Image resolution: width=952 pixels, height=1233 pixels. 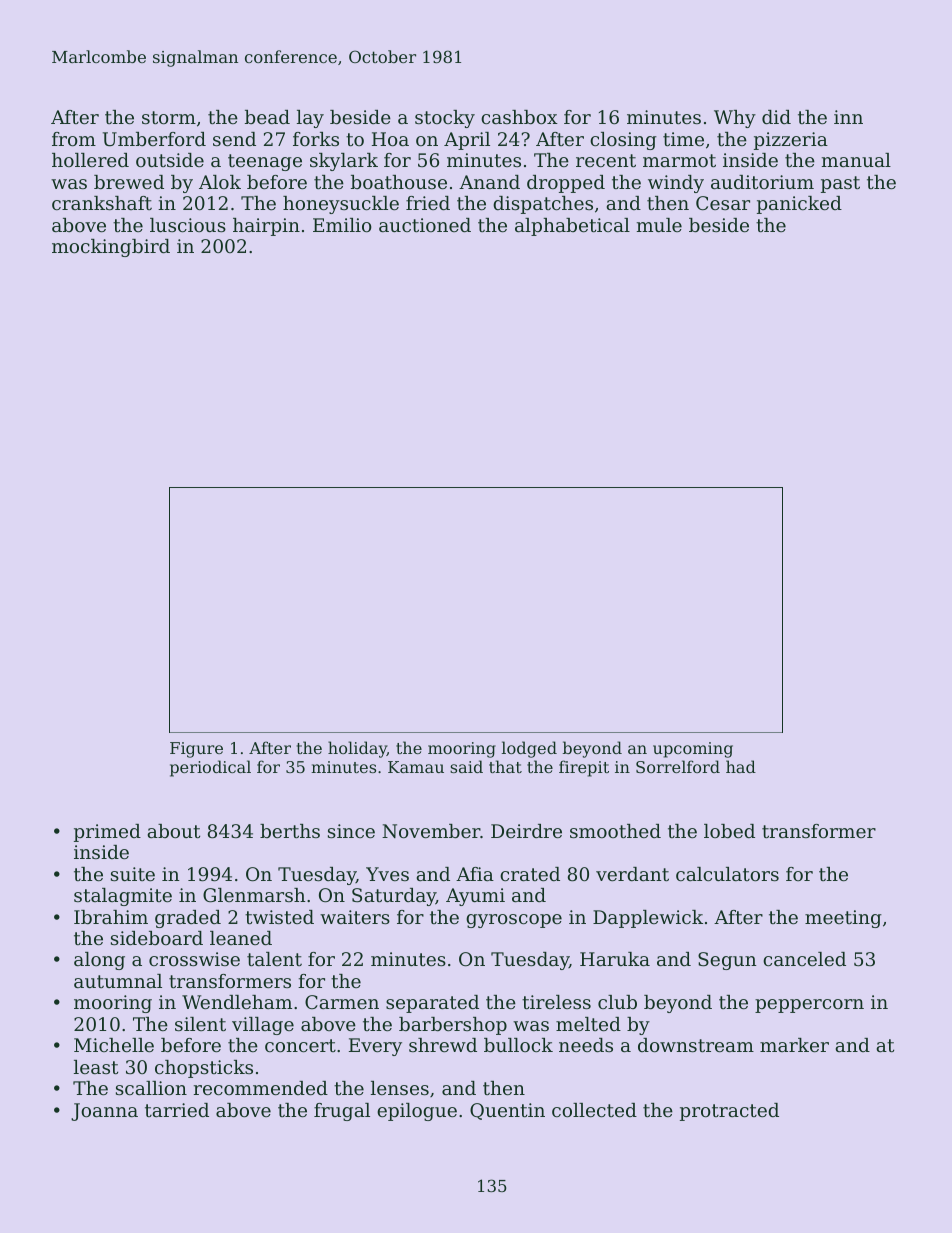 I want to click on Michelle, so click(x=114, y=1045).
